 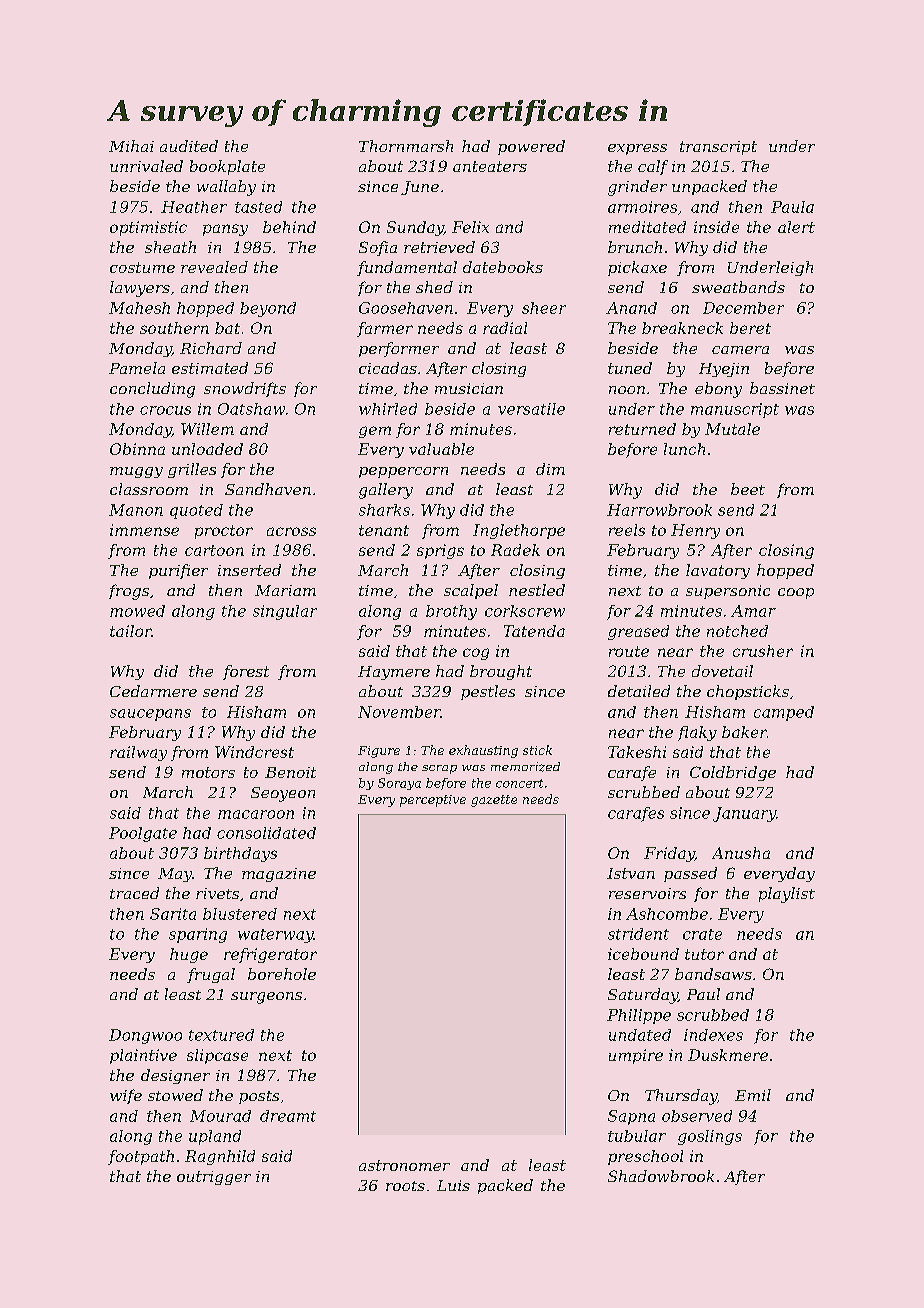 I want to click on returned, so click(x=642, y=429).
